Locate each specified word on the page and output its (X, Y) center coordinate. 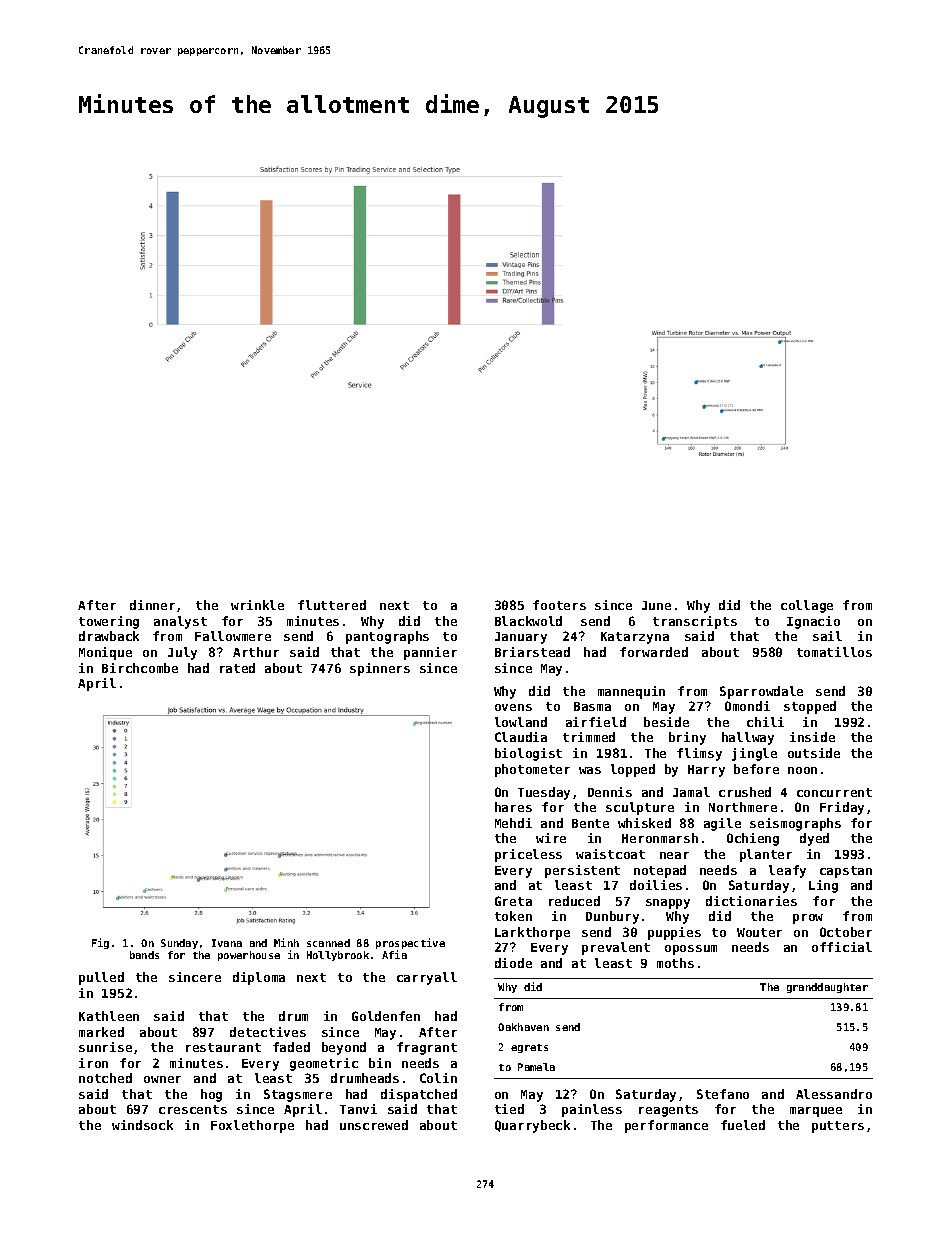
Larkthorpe (532, 933)
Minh (286, 942)
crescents (193, 1109)
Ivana (227, 943)
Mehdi (513, 823)
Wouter (759, 932)
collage (807, 606)
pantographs (387, 637)
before (756, 769)
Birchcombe (140, 668)
